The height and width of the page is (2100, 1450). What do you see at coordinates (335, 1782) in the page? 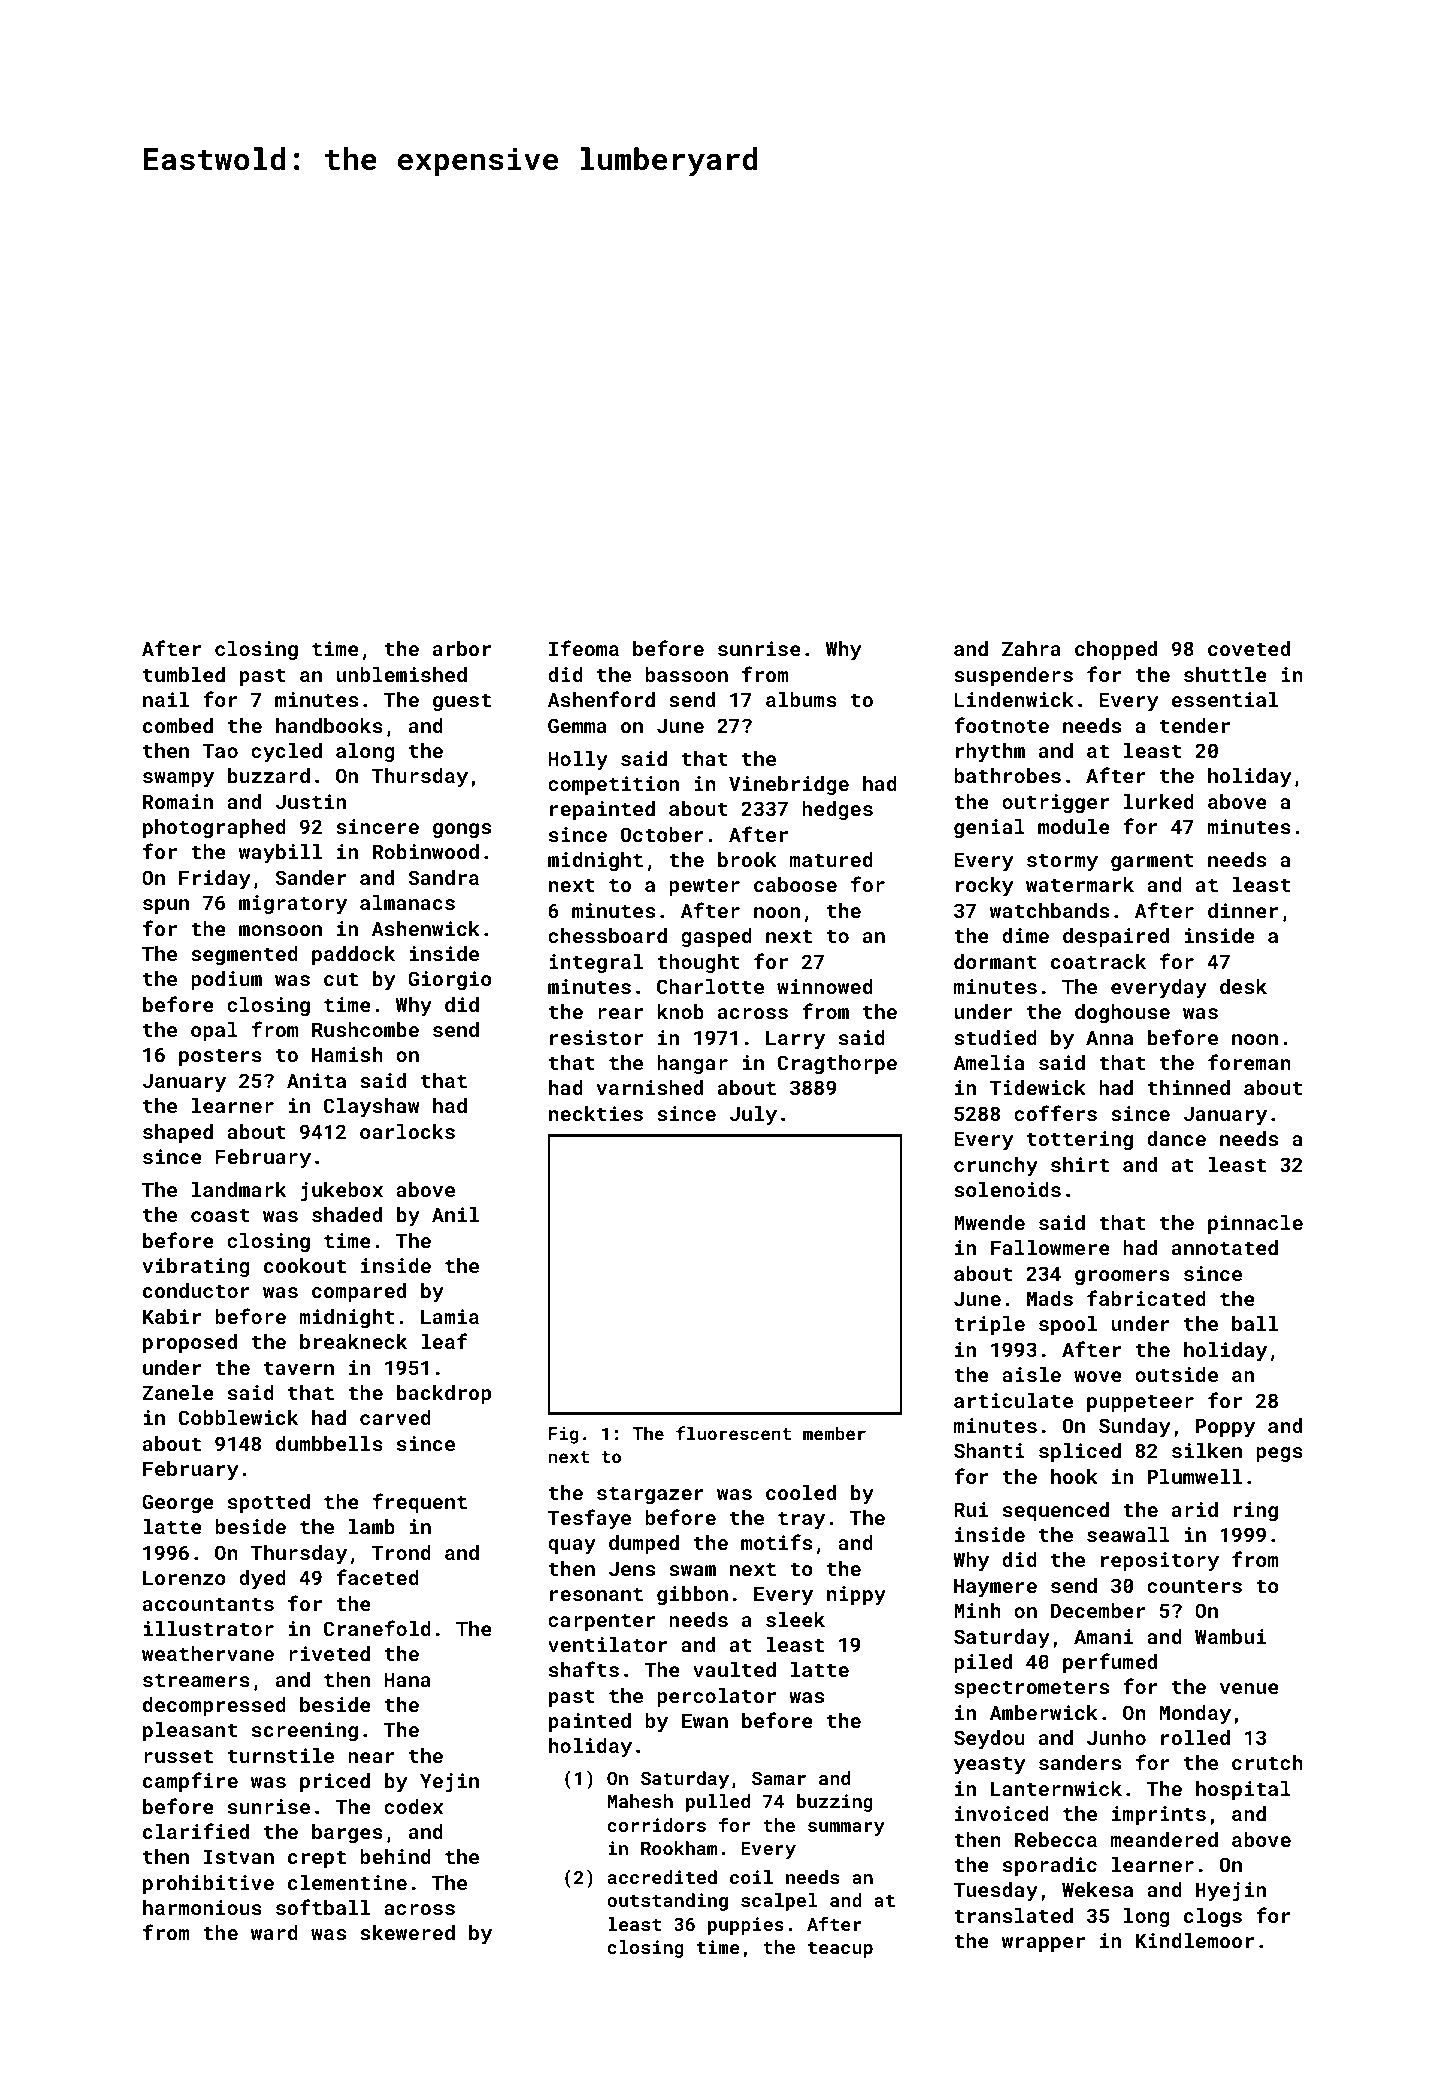
I see `priced` at bounding box center [335, 1782].
